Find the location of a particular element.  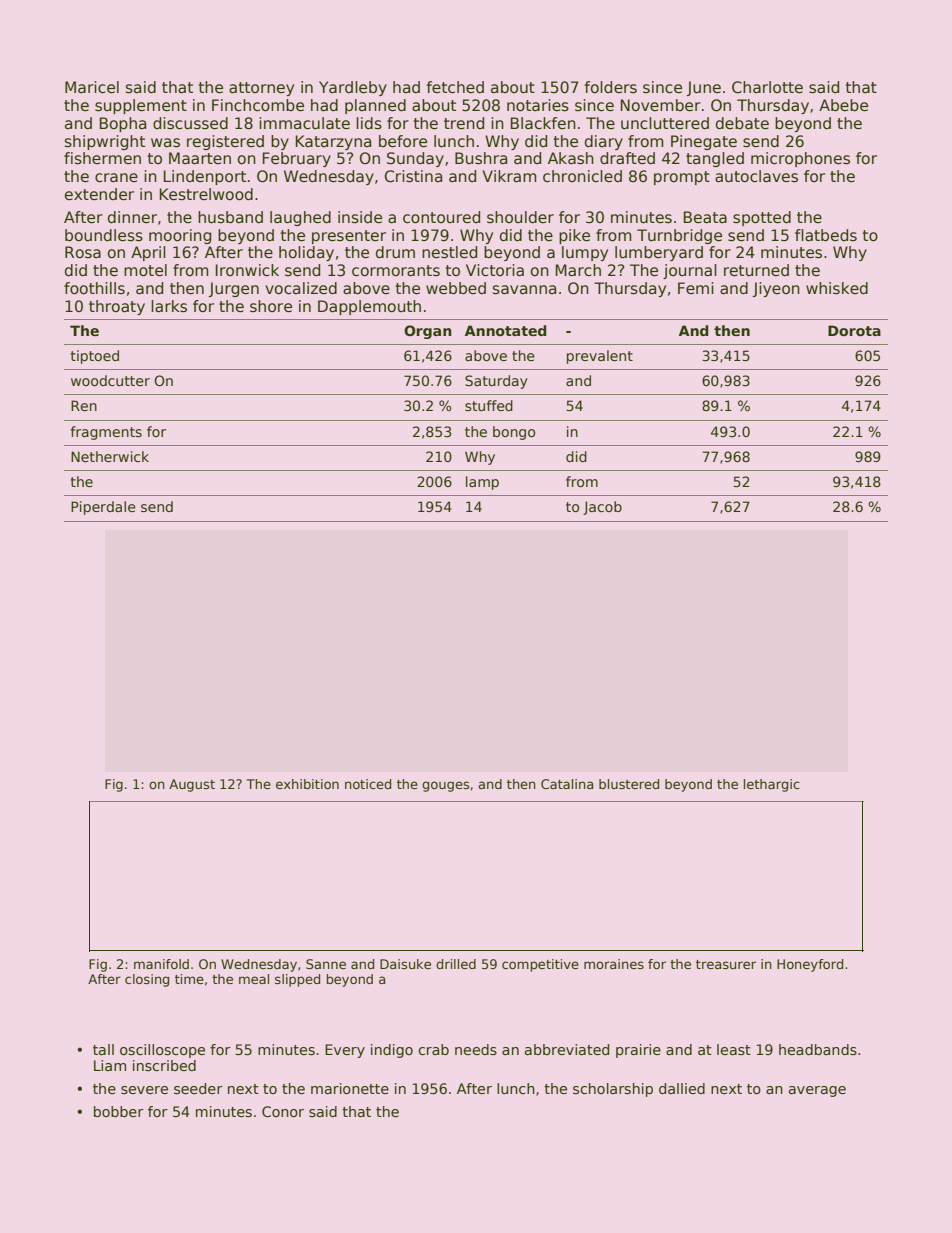

Maricel is located at coordinates (92, 87).
